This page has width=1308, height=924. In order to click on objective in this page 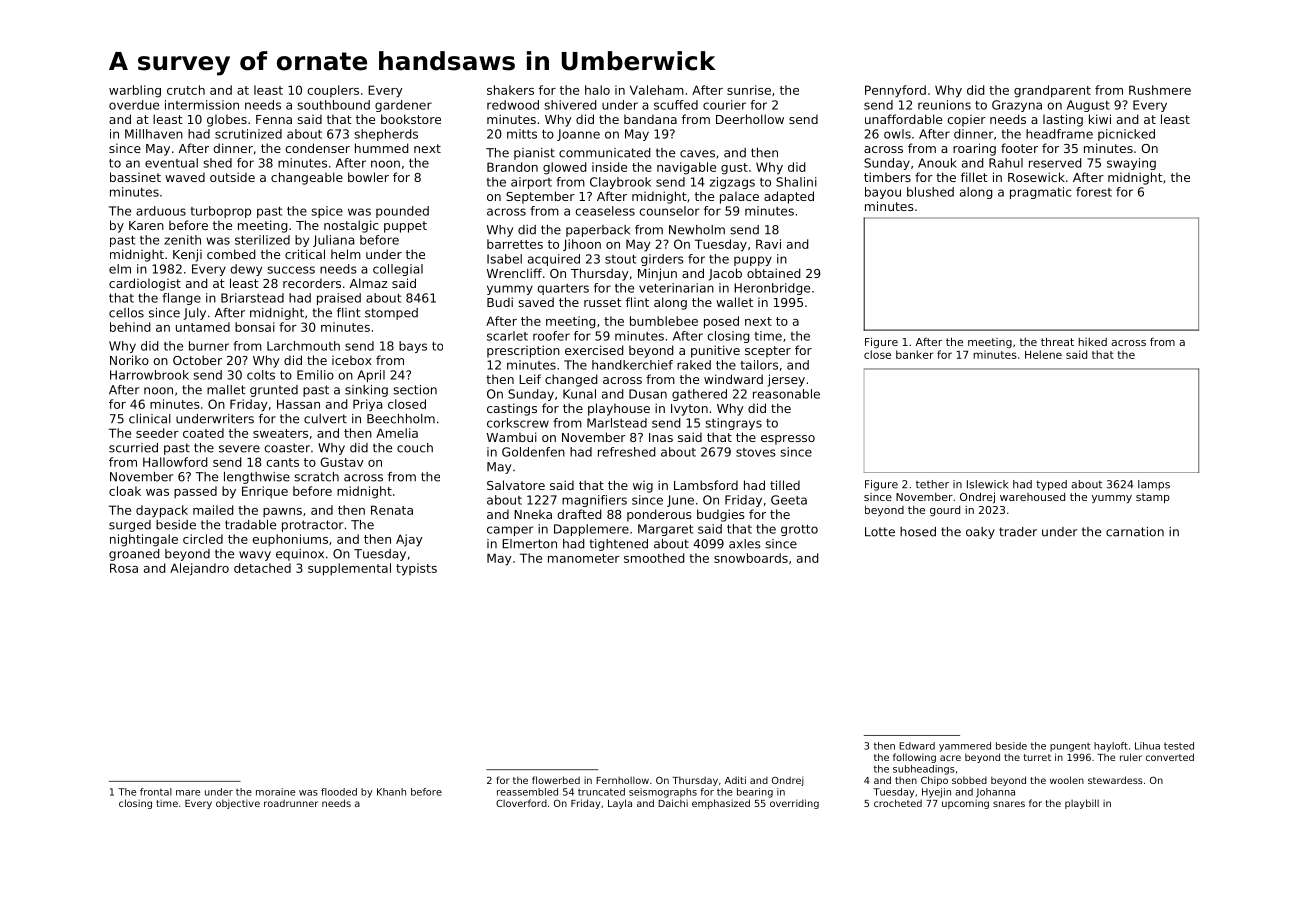, I will do `click(238, 804)`.
